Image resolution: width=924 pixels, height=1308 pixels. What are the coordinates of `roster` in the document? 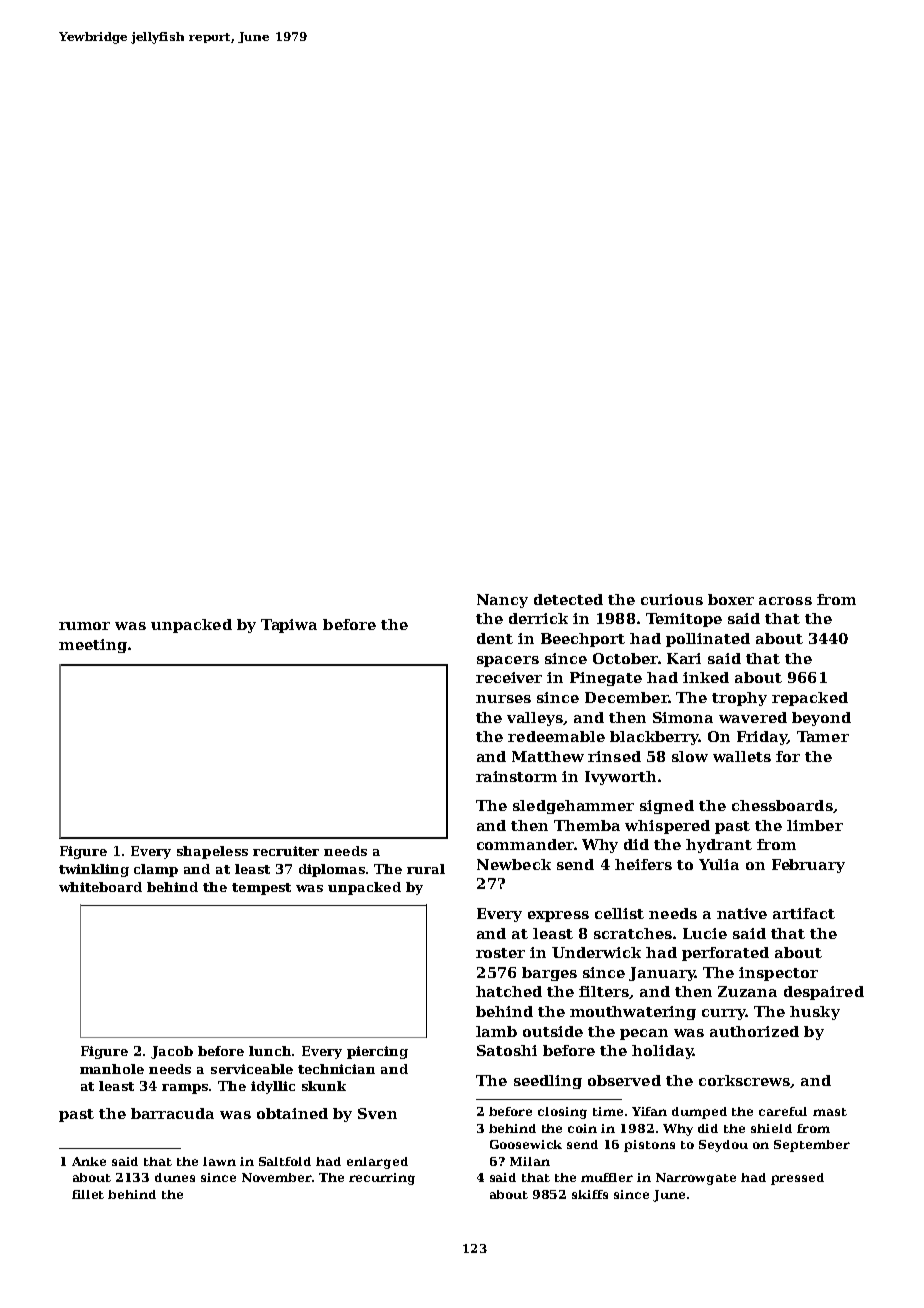 It's located at (500, 953).
